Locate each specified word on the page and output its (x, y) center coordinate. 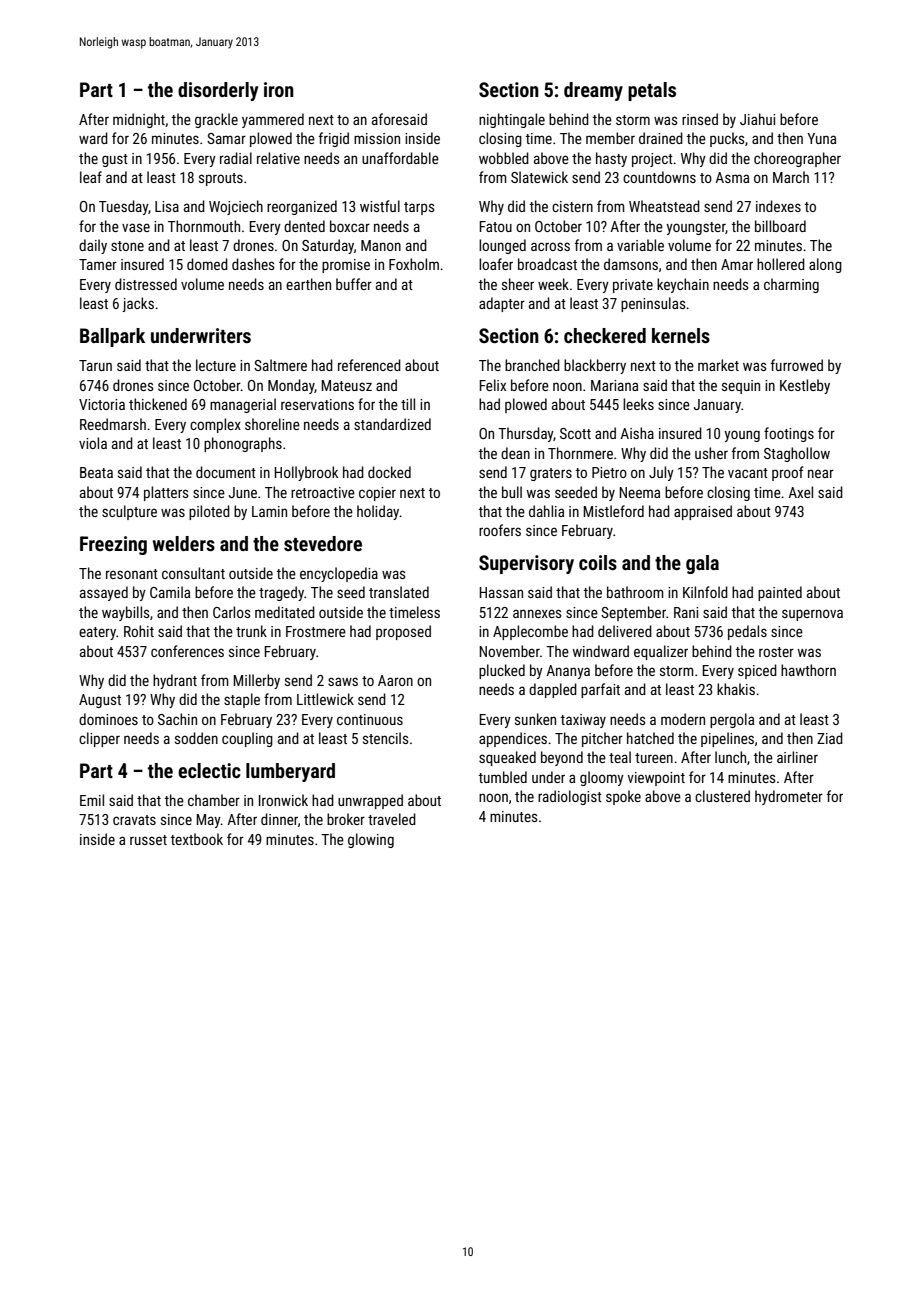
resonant (132, 574)
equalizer (661, 652)
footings (789, 434)
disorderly (218, 91)
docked (389, 472)
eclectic (209, 770)
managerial (243, 405)
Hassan (501, 592)
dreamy (593, 91)
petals (652, 91)
